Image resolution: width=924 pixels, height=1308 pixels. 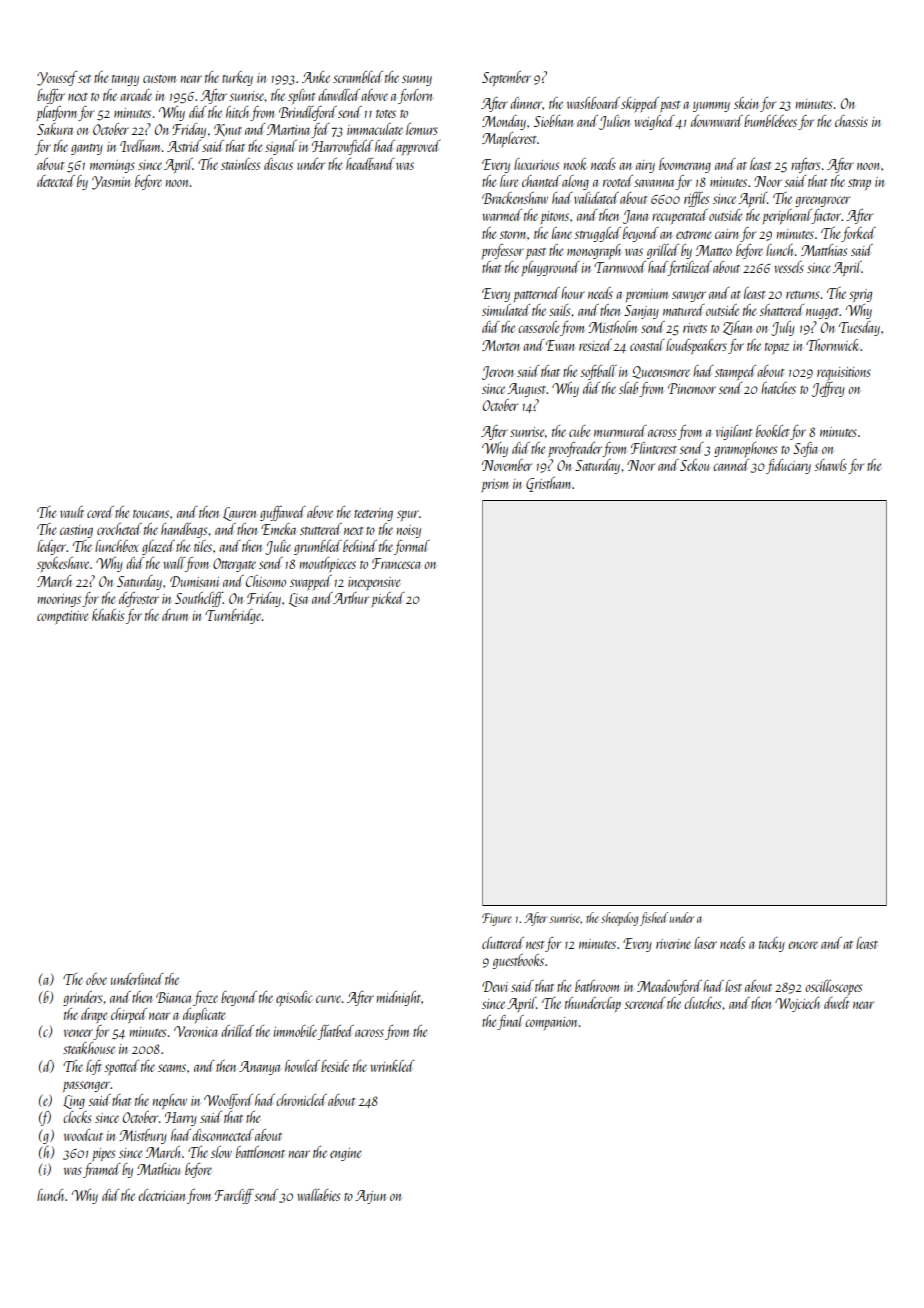 I want to click on shawls, so click(x=830, y=465).
